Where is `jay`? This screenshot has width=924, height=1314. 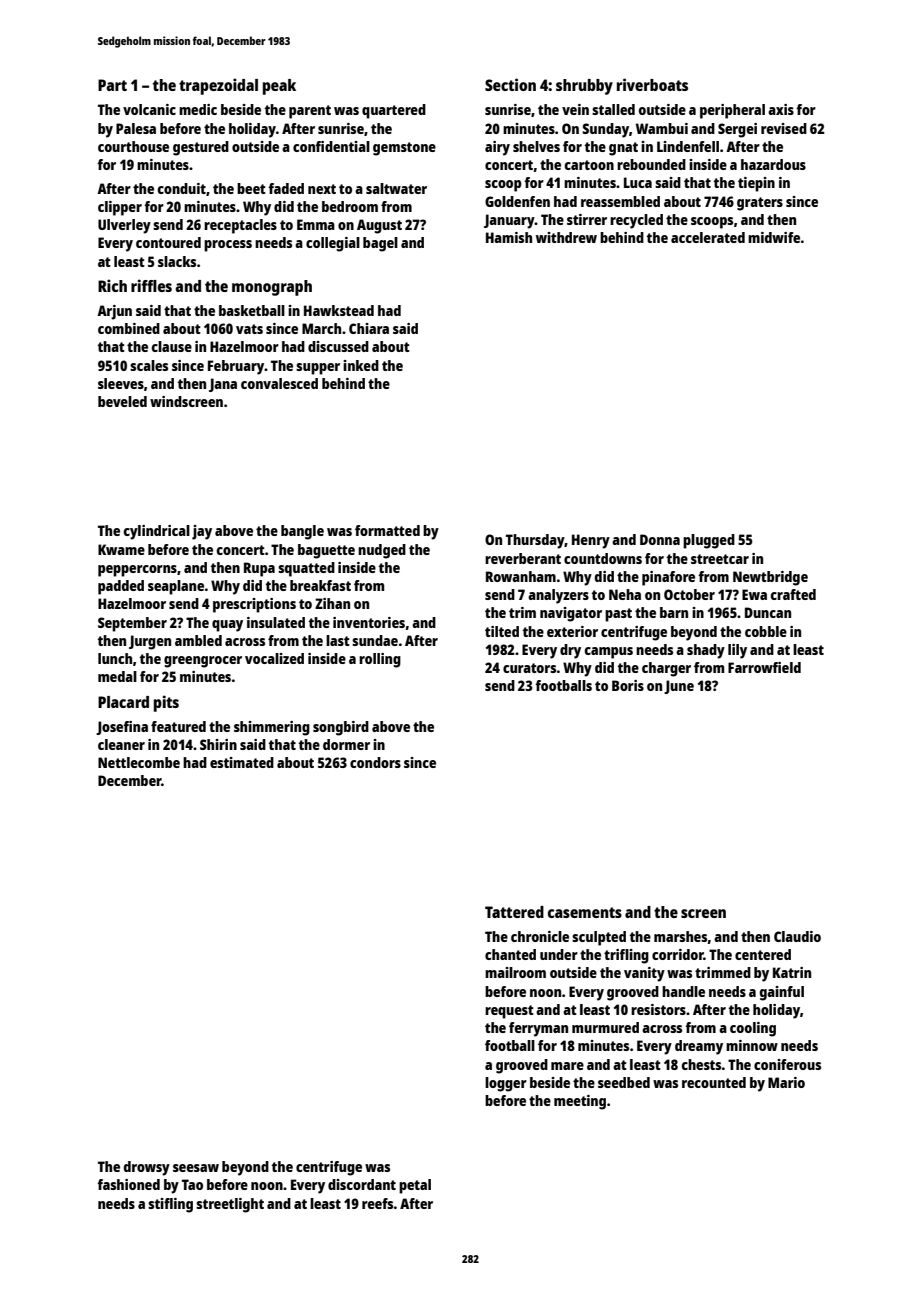 jay is located at coordinates (202, 532).
